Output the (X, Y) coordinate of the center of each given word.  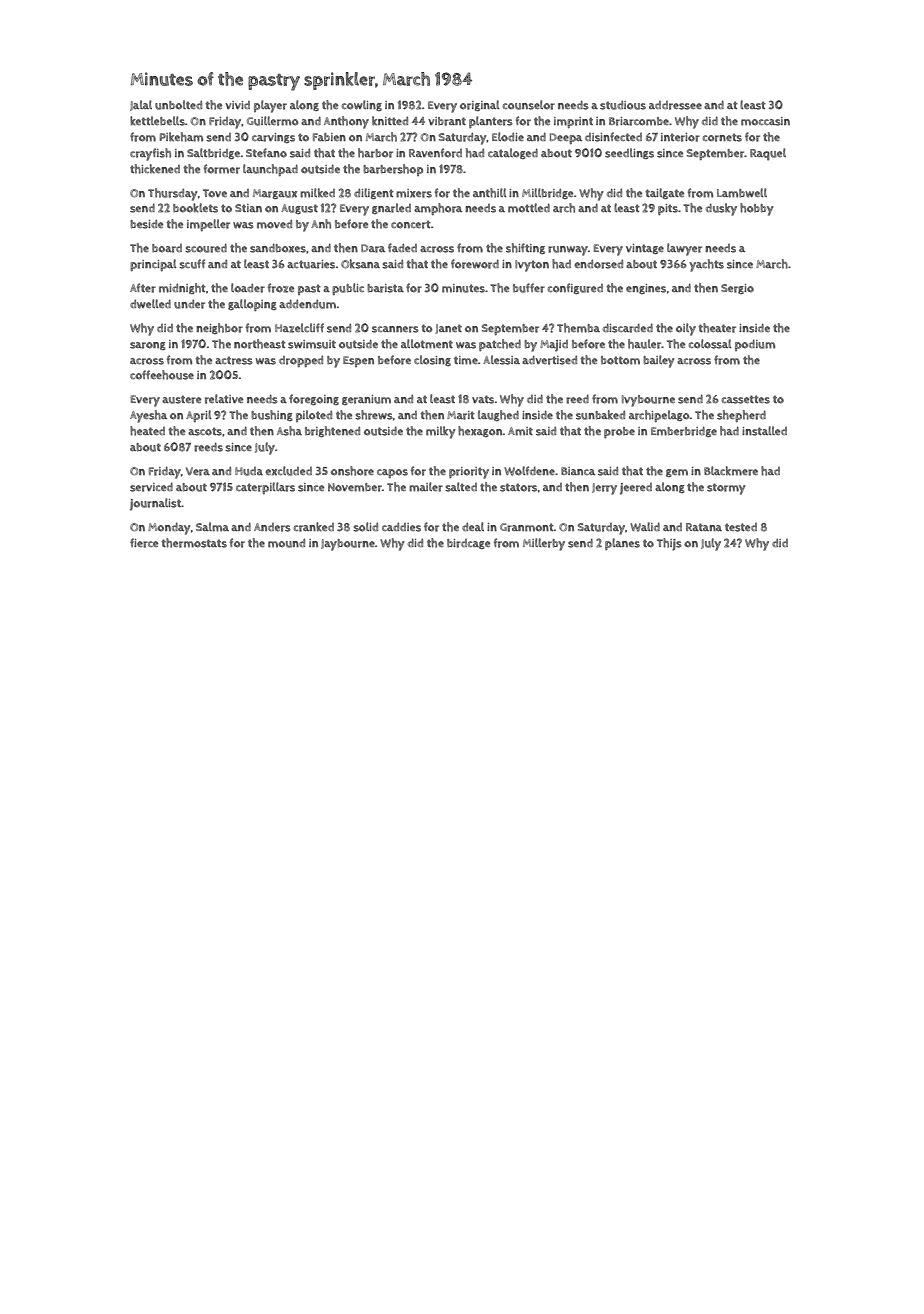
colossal (710, 344)
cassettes (746, 399)
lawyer (684, 249)
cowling (362, 105)
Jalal (141, 105)
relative (224, 399)
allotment (427, 344)
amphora (438, 209)
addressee (675, 105)
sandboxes (278, 248)
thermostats (194, 543)
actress (234, 360)
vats (483, 399)
